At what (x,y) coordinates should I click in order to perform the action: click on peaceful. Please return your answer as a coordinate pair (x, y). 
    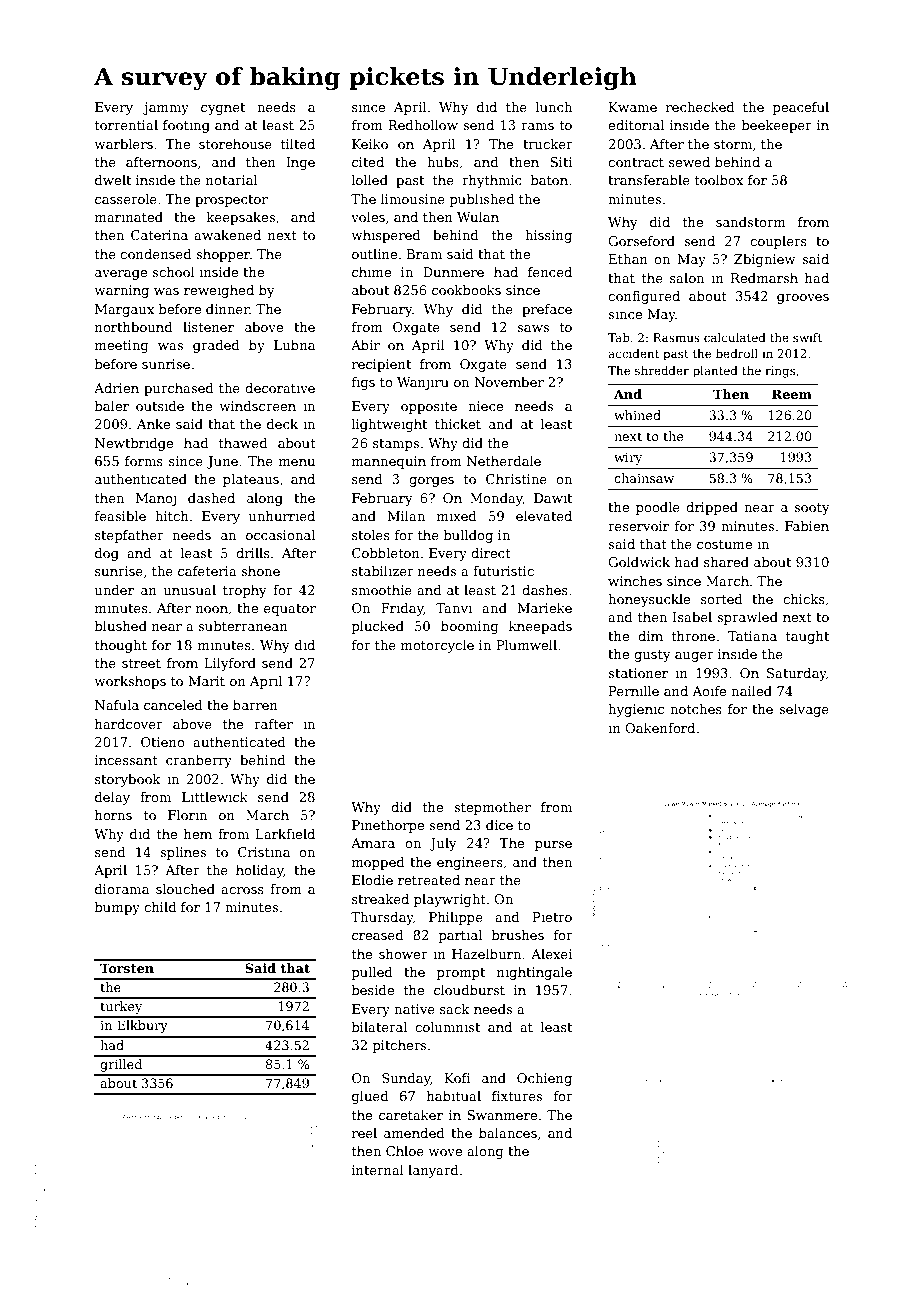
    Looking at the image, I should click on (801, 108).
